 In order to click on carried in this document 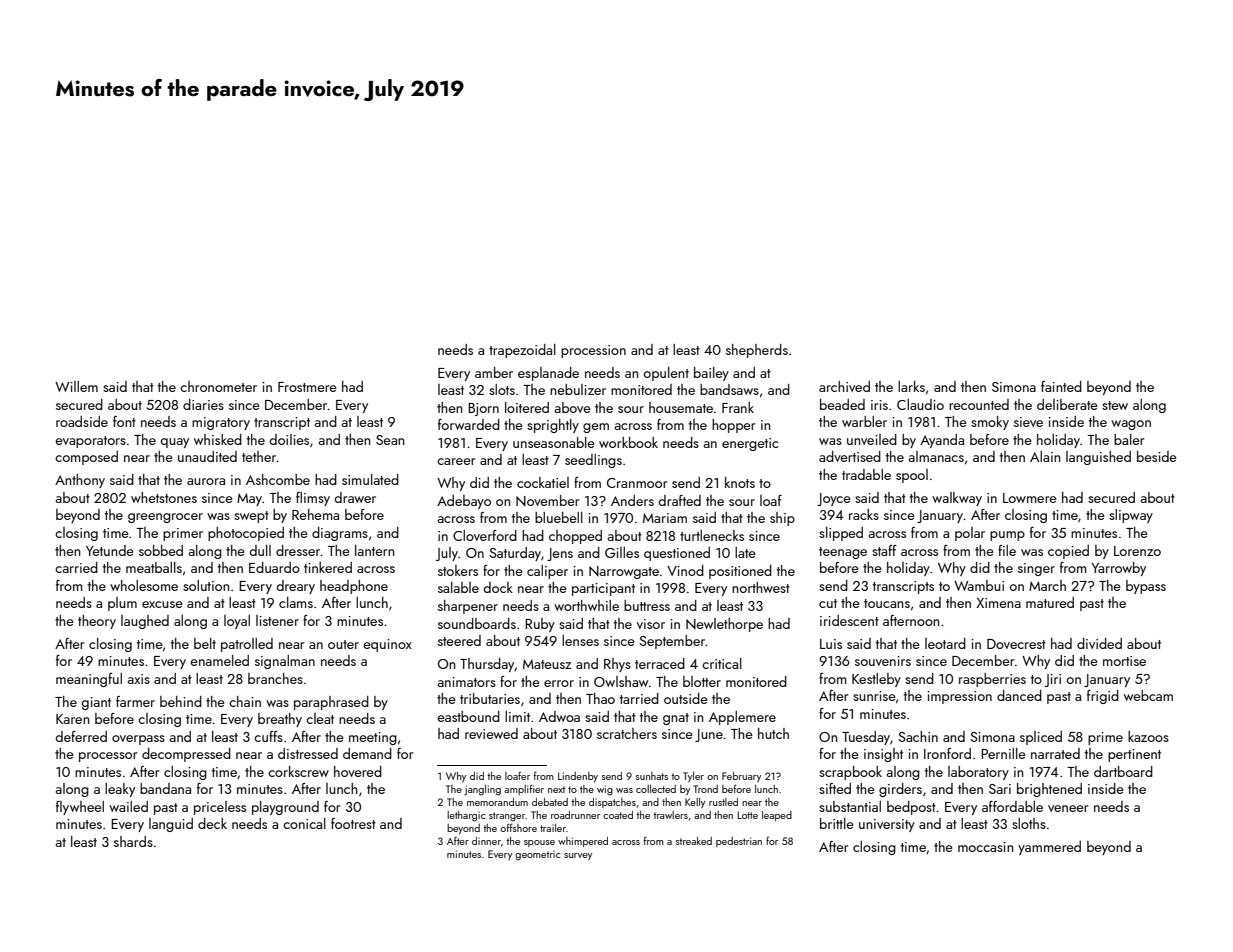, I will do `click(76, 567)`.
